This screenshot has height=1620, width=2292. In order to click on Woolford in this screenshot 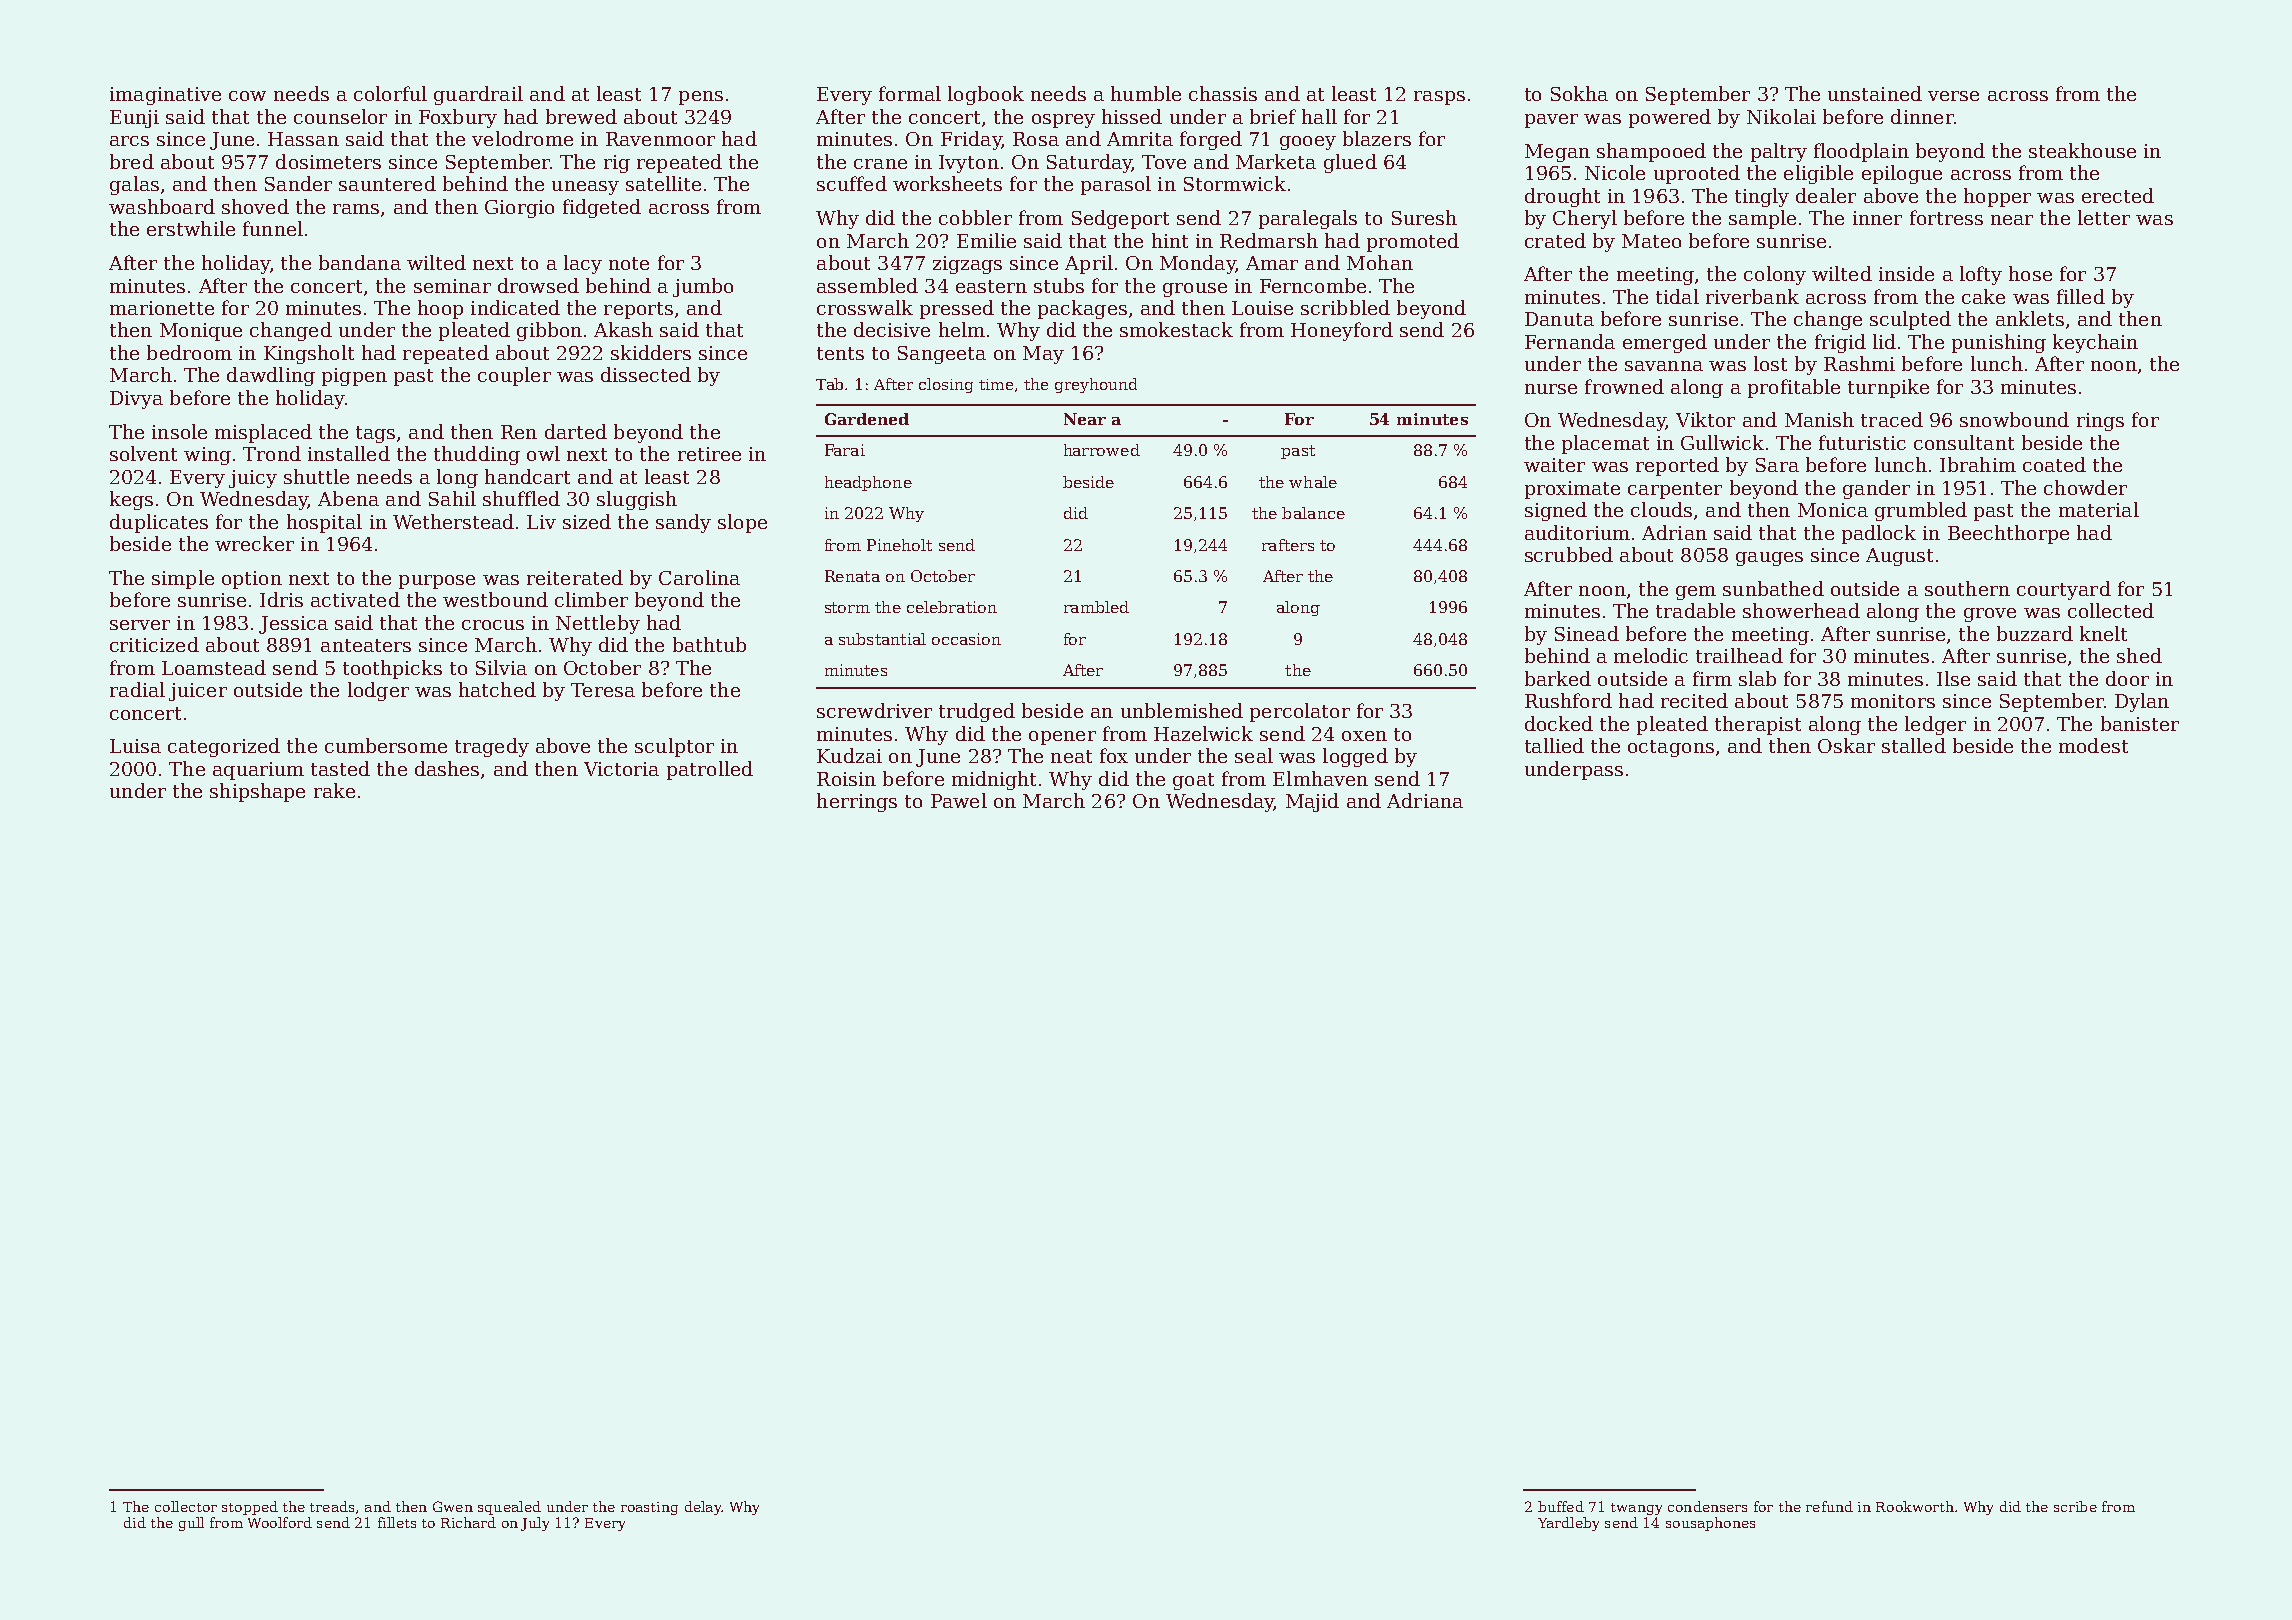, I will do `click(280, 1522)`.
